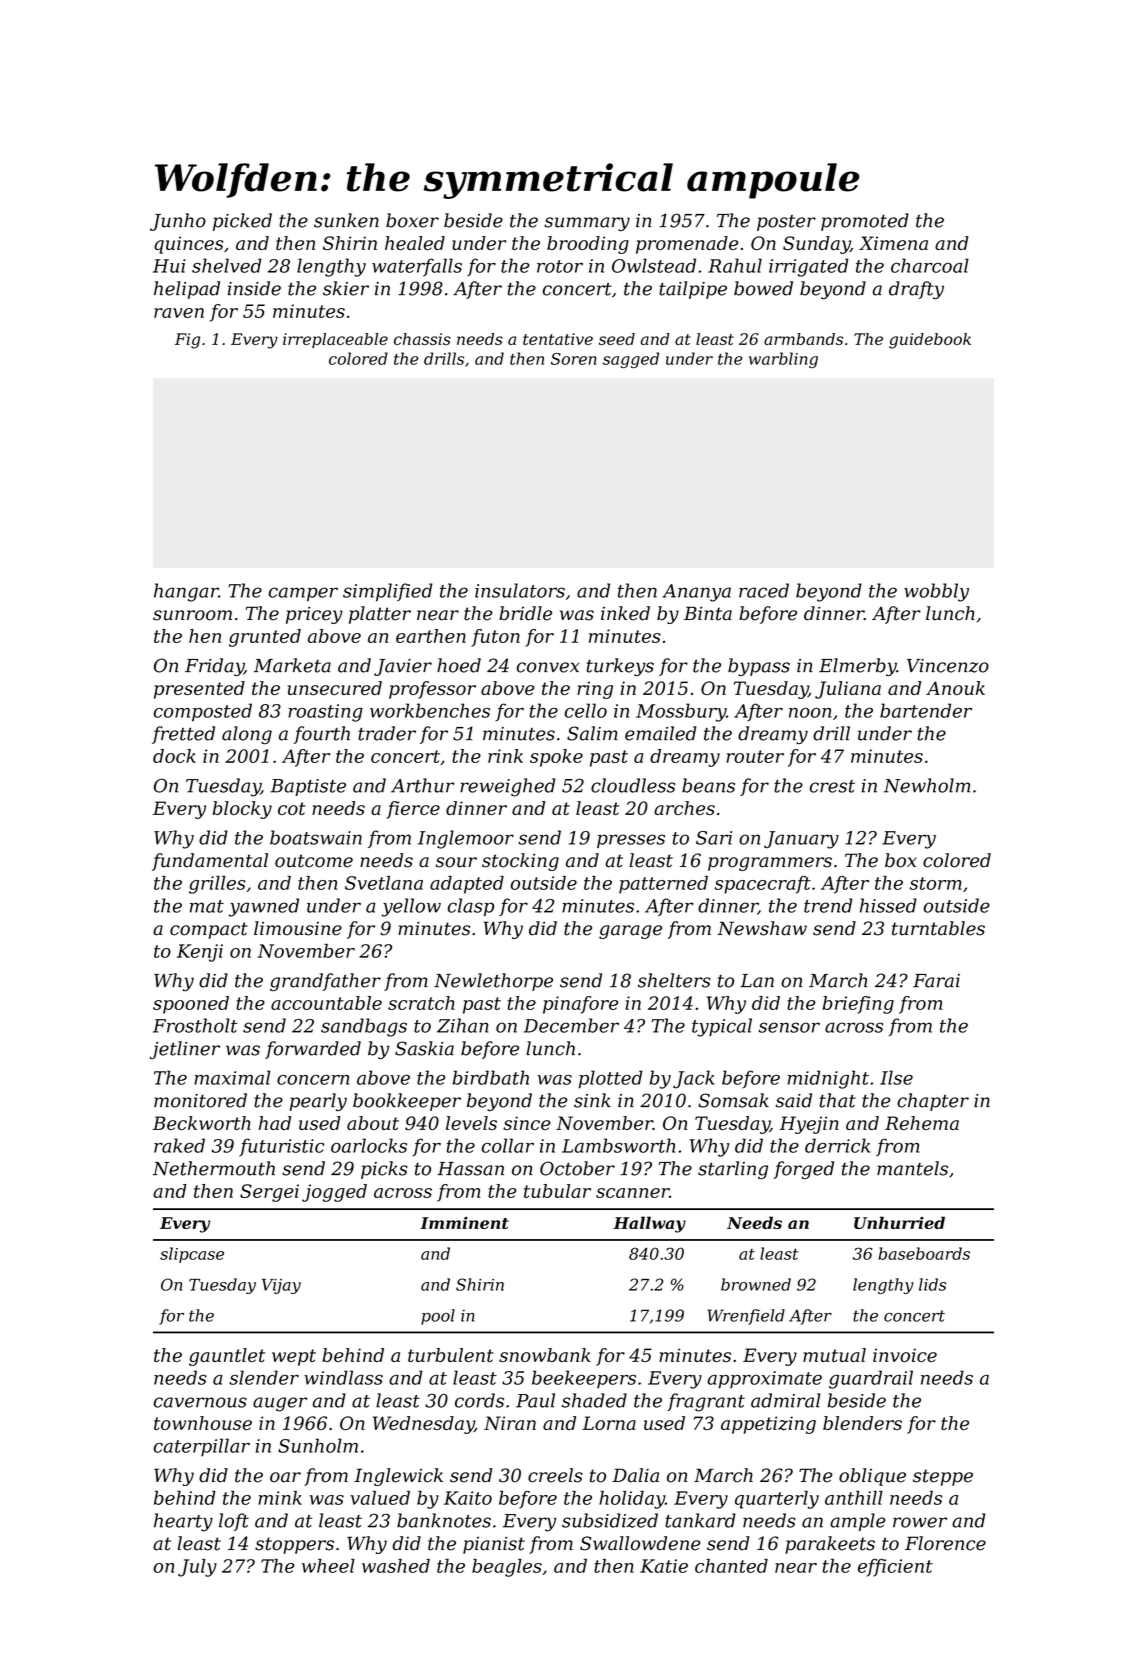  Describe the element at coordinates (187, 341) in the screenshot. I see `Fig` at that location.
